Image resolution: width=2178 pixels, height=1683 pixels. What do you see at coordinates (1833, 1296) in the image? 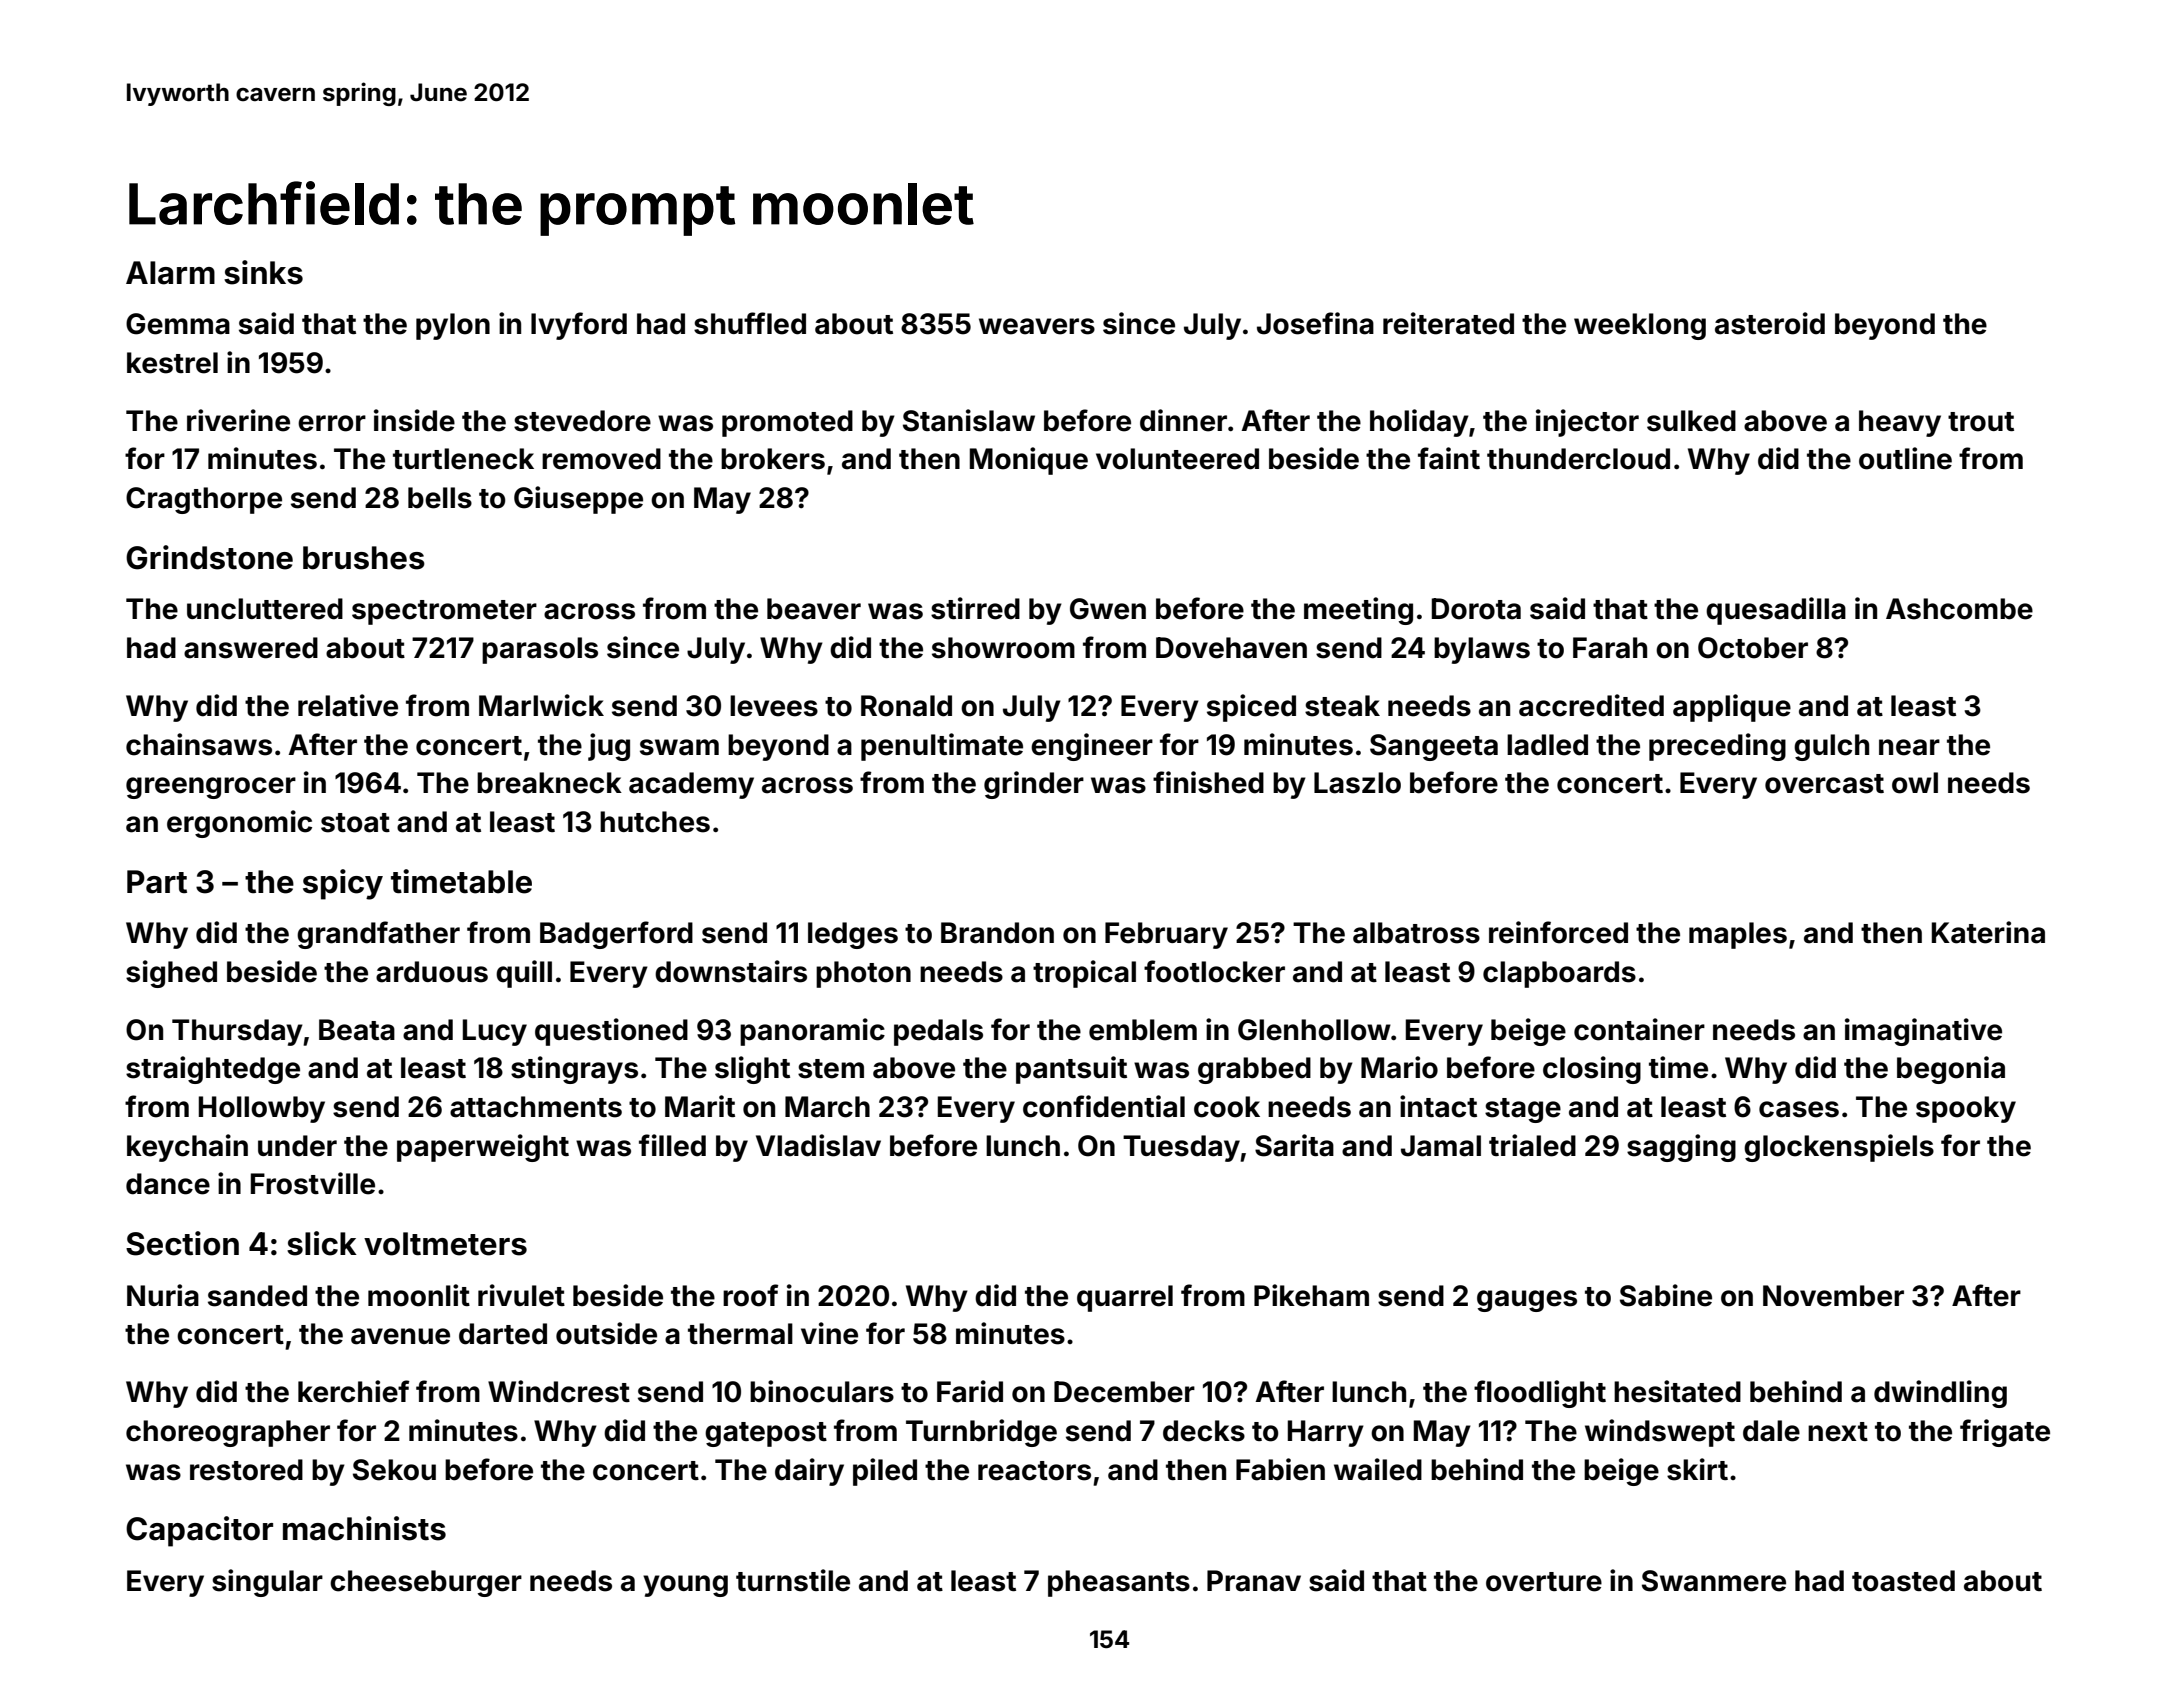
I see `November` at bounding box center [1833, 1296].
